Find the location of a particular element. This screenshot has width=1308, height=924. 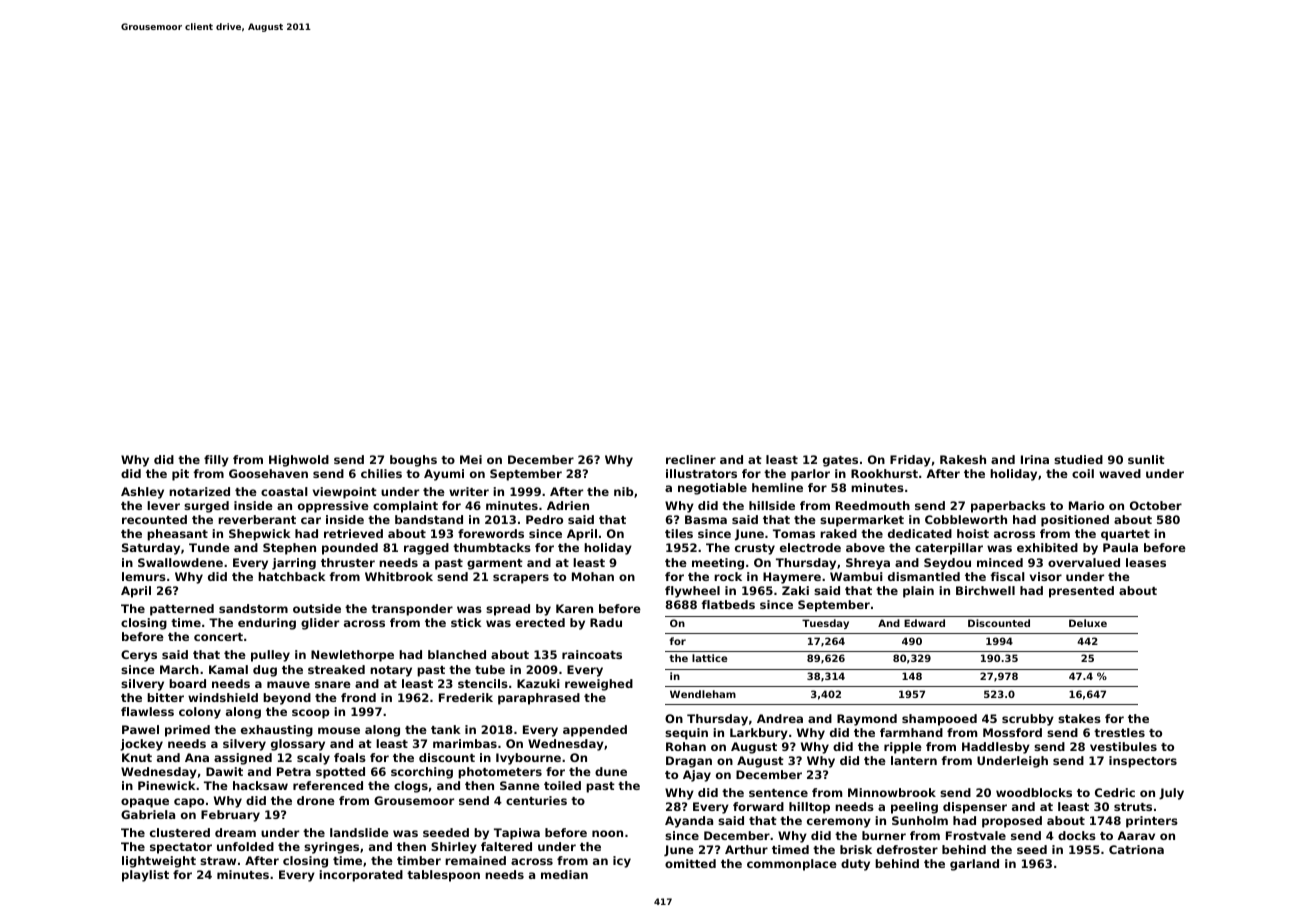

unfolded is located at coordinates (245, 846).
